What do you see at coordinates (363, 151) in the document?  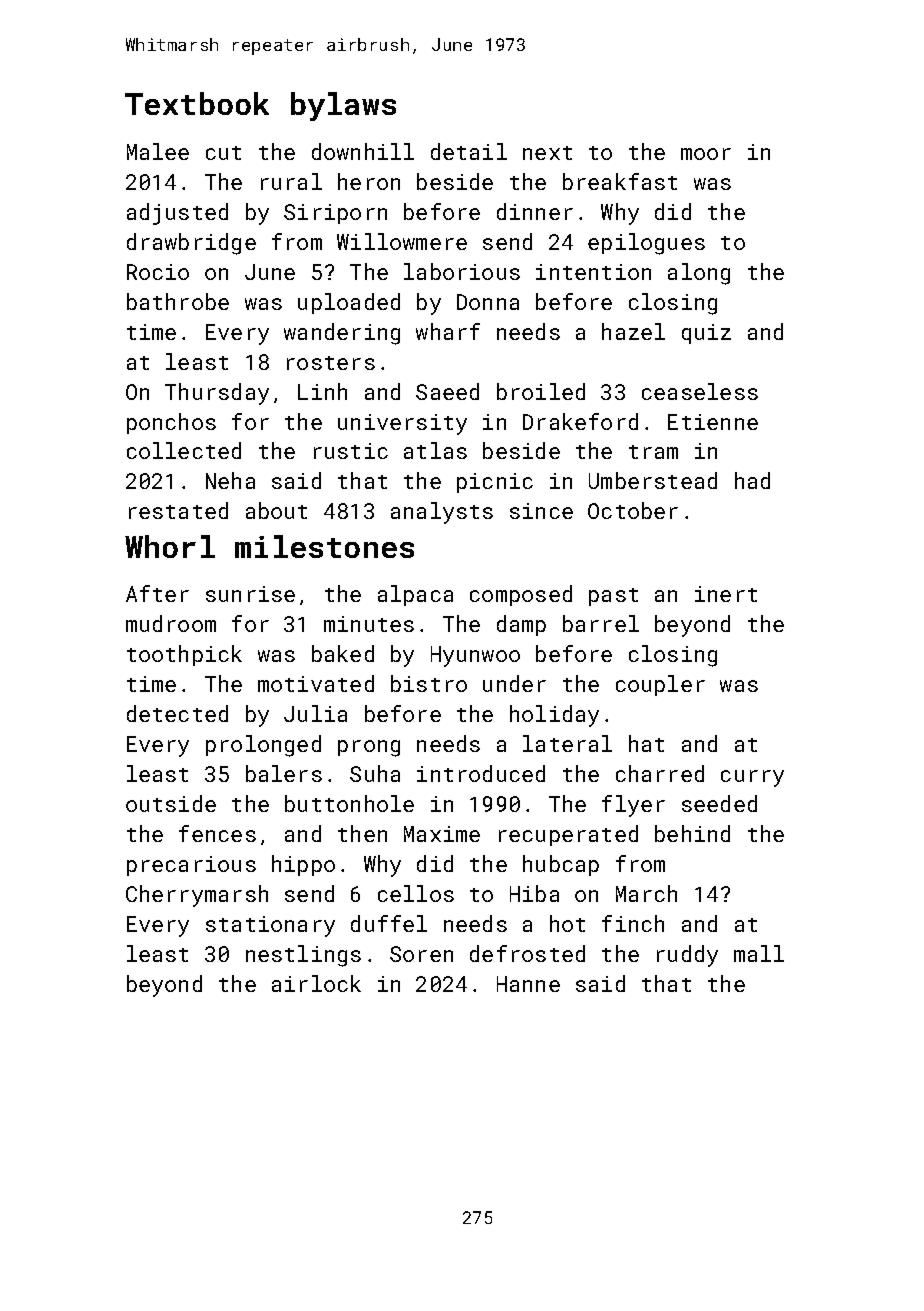 I see `downhill` at bounding box center [363, 151].
